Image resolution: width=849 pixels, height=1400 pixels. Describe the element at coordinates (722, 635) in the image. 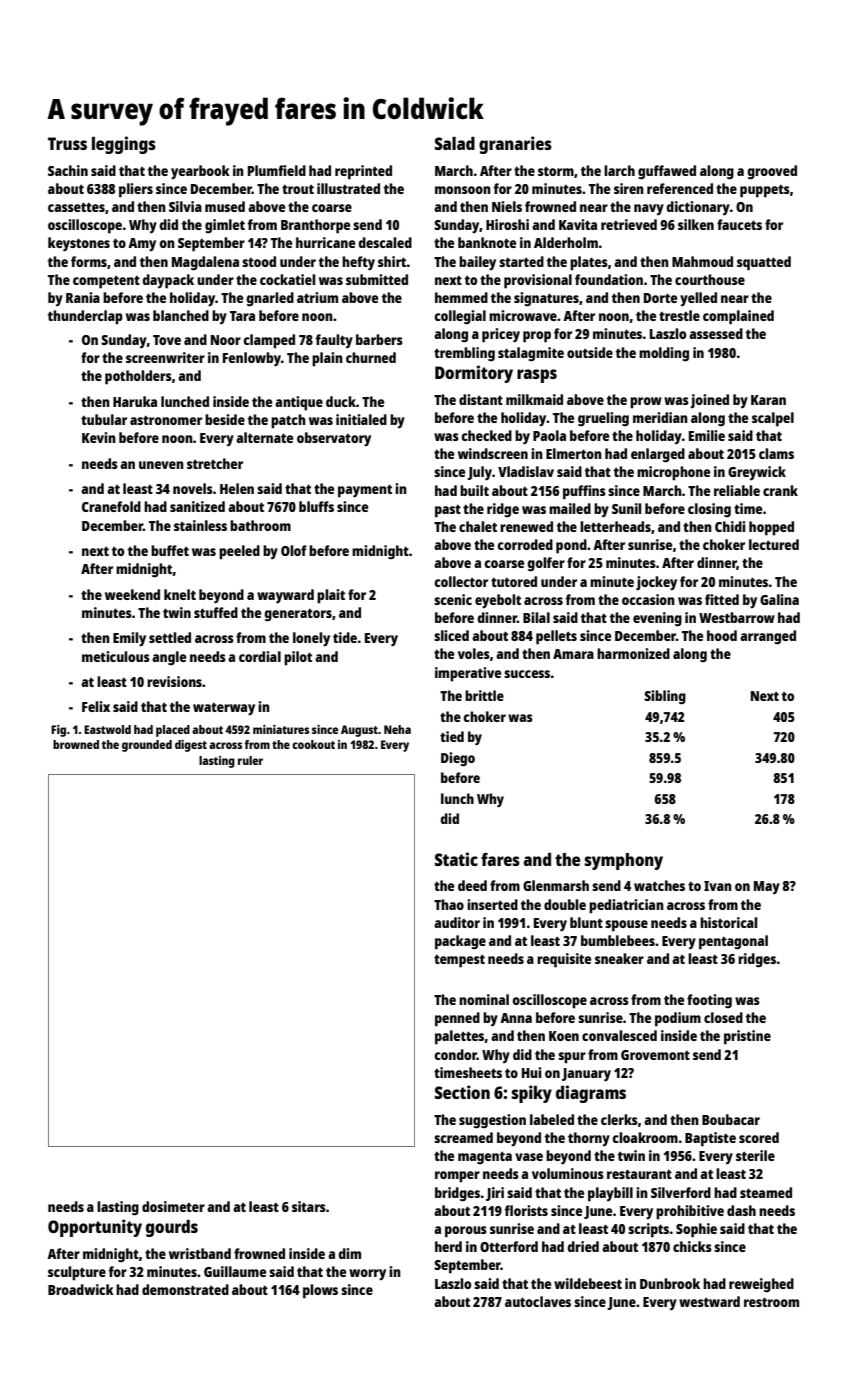

I see `hood` at that location.
